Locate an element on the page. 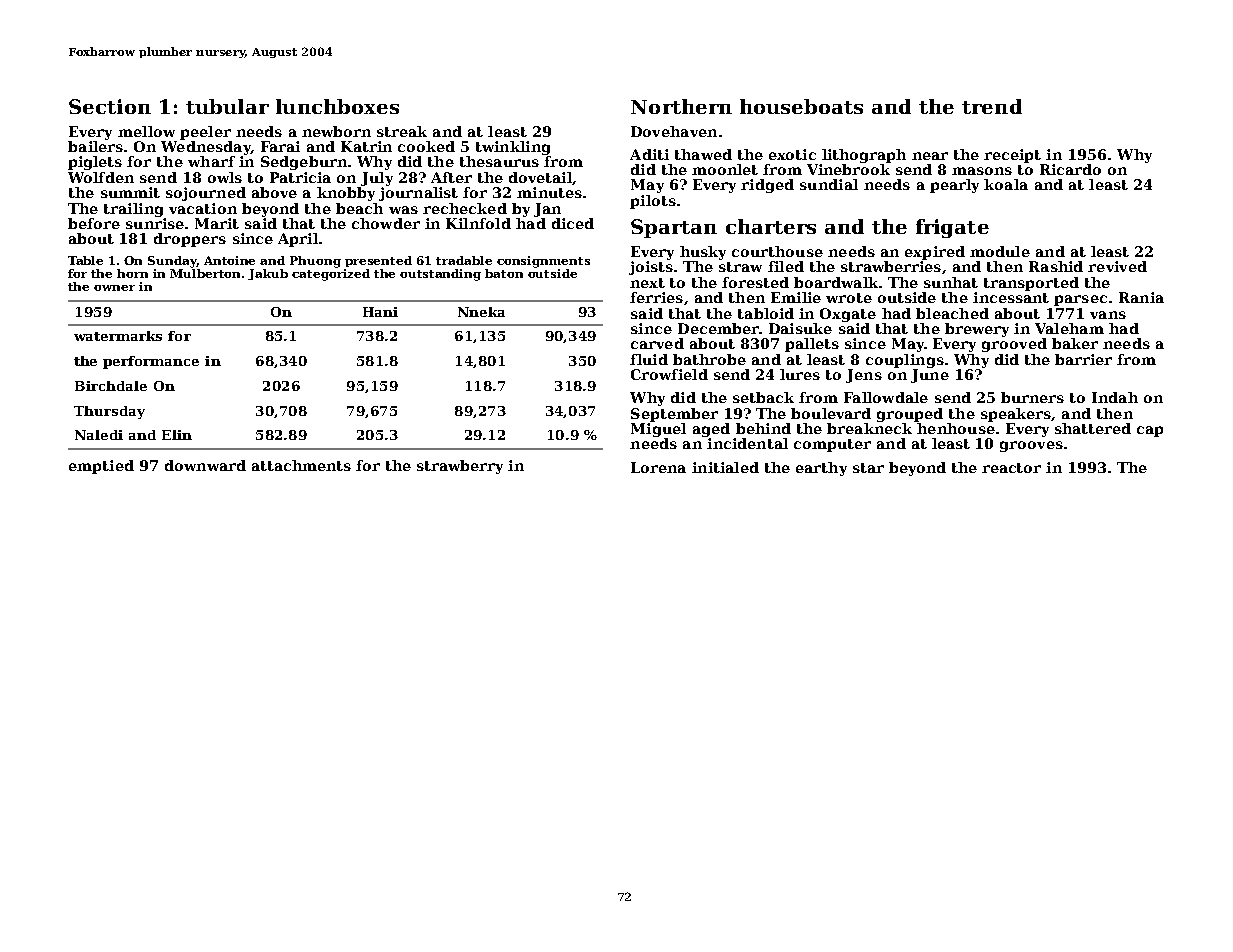 The height and width of the document is (952, 1233). Lorena is located at coordinates (658, 467).
